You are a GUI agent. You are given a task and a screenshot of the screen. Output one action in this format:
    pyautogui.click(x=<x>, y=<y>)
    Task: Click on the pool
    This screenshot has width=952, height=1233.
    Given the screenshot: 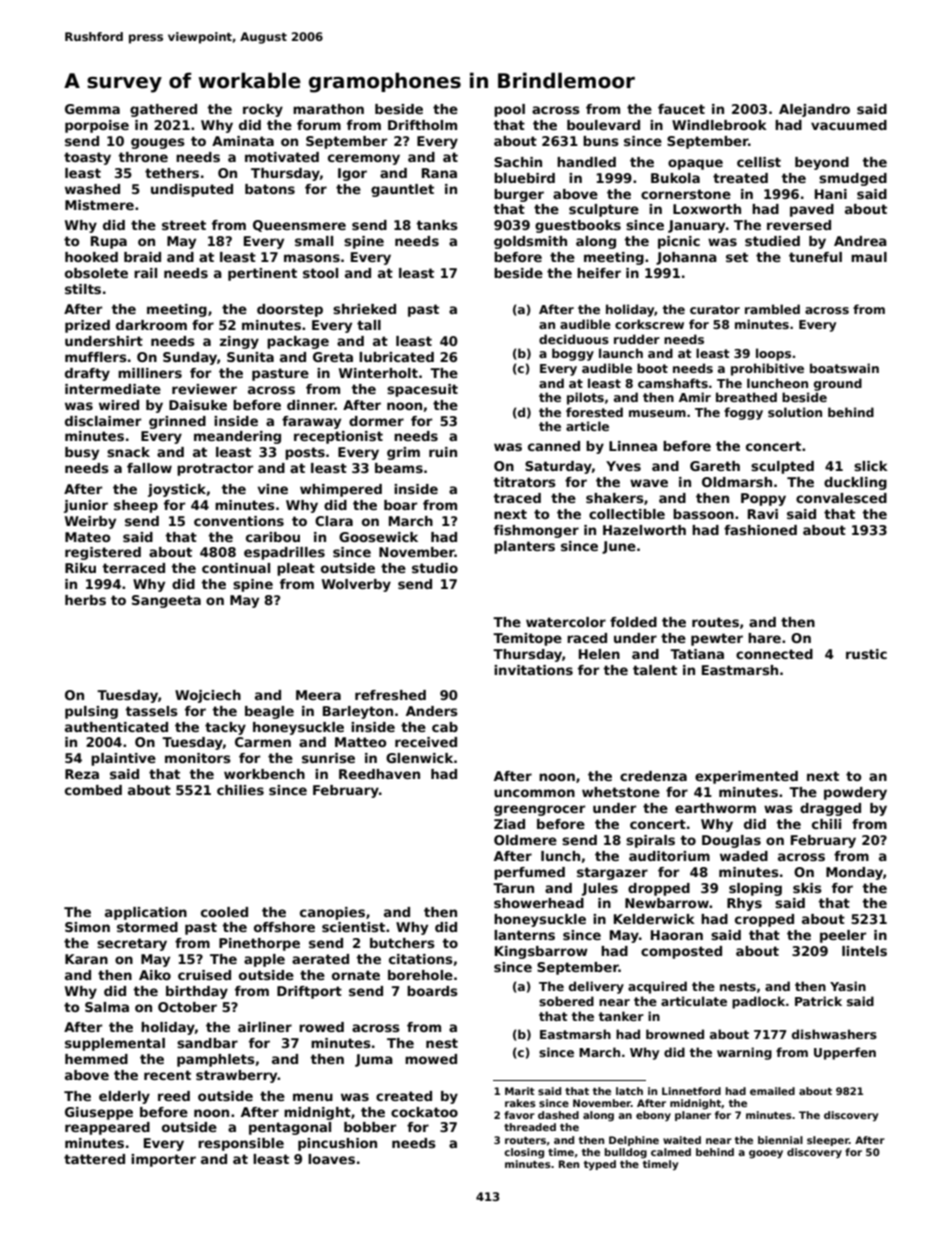 What is the action you would take?
    pyautogui.click(x=509, y=110)
